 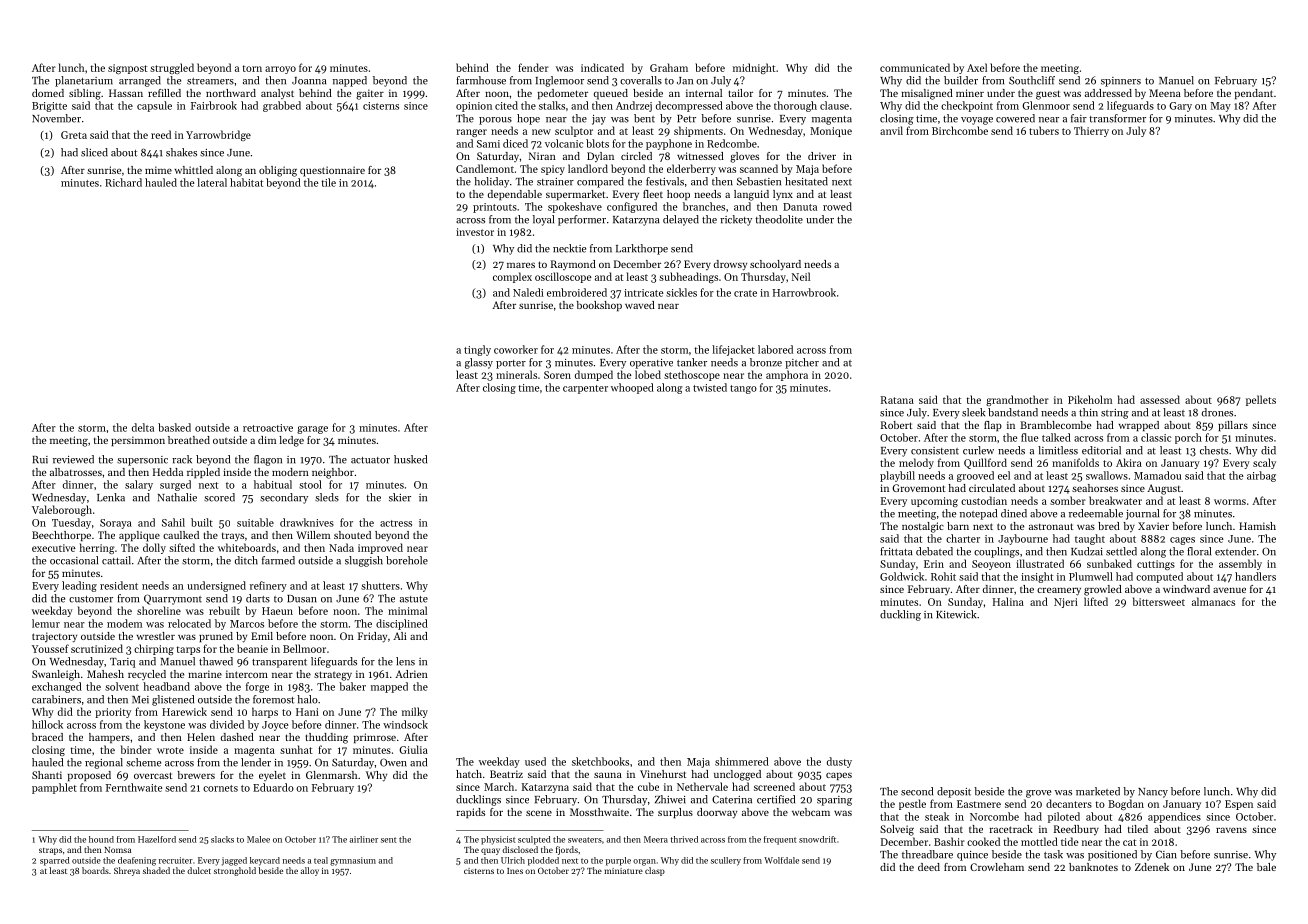 What do you see at coordinates (410, 459) in the page?
I see `husked` at bounding box center [410, 459].
